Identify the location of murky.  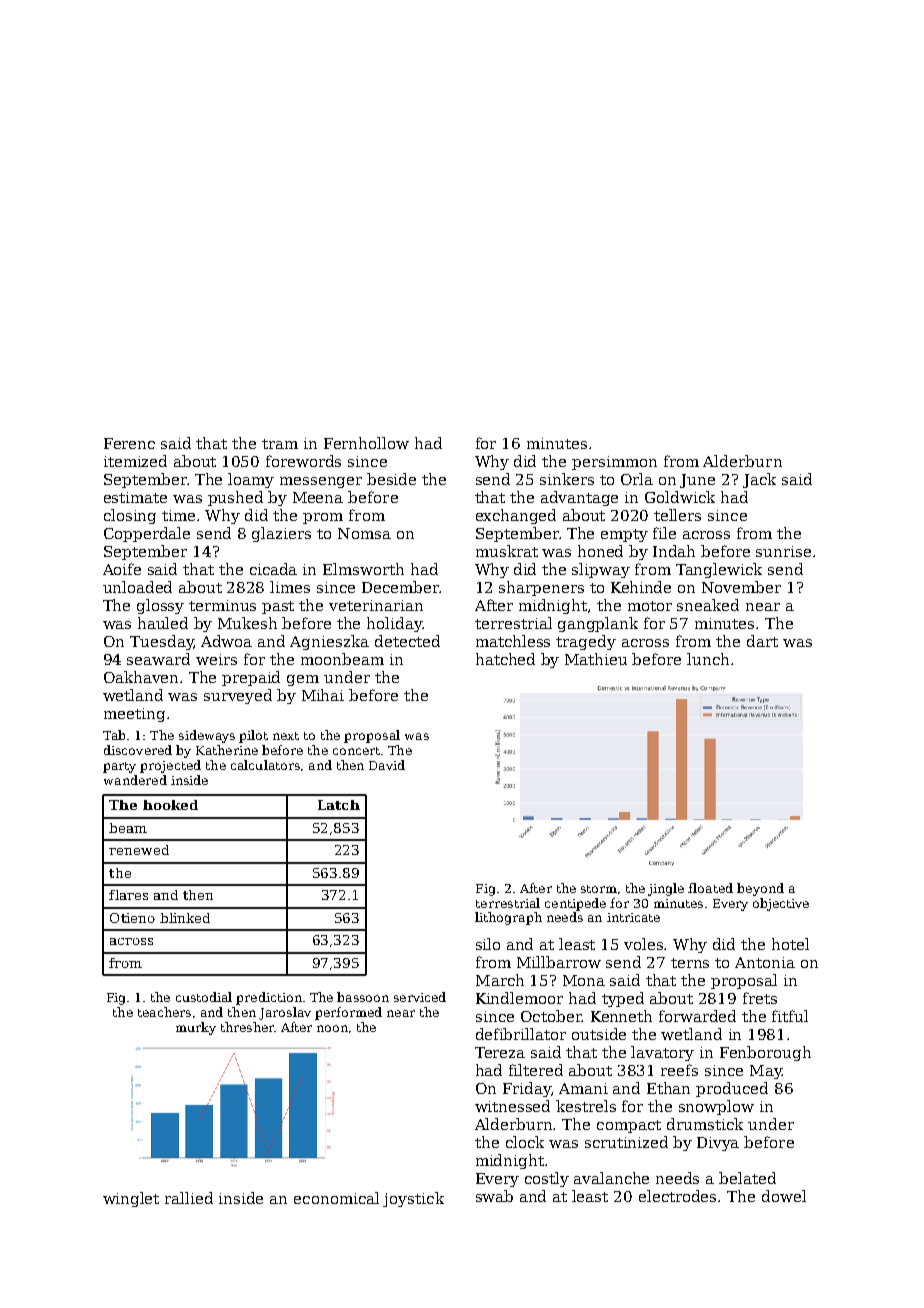
(196, 1028).
